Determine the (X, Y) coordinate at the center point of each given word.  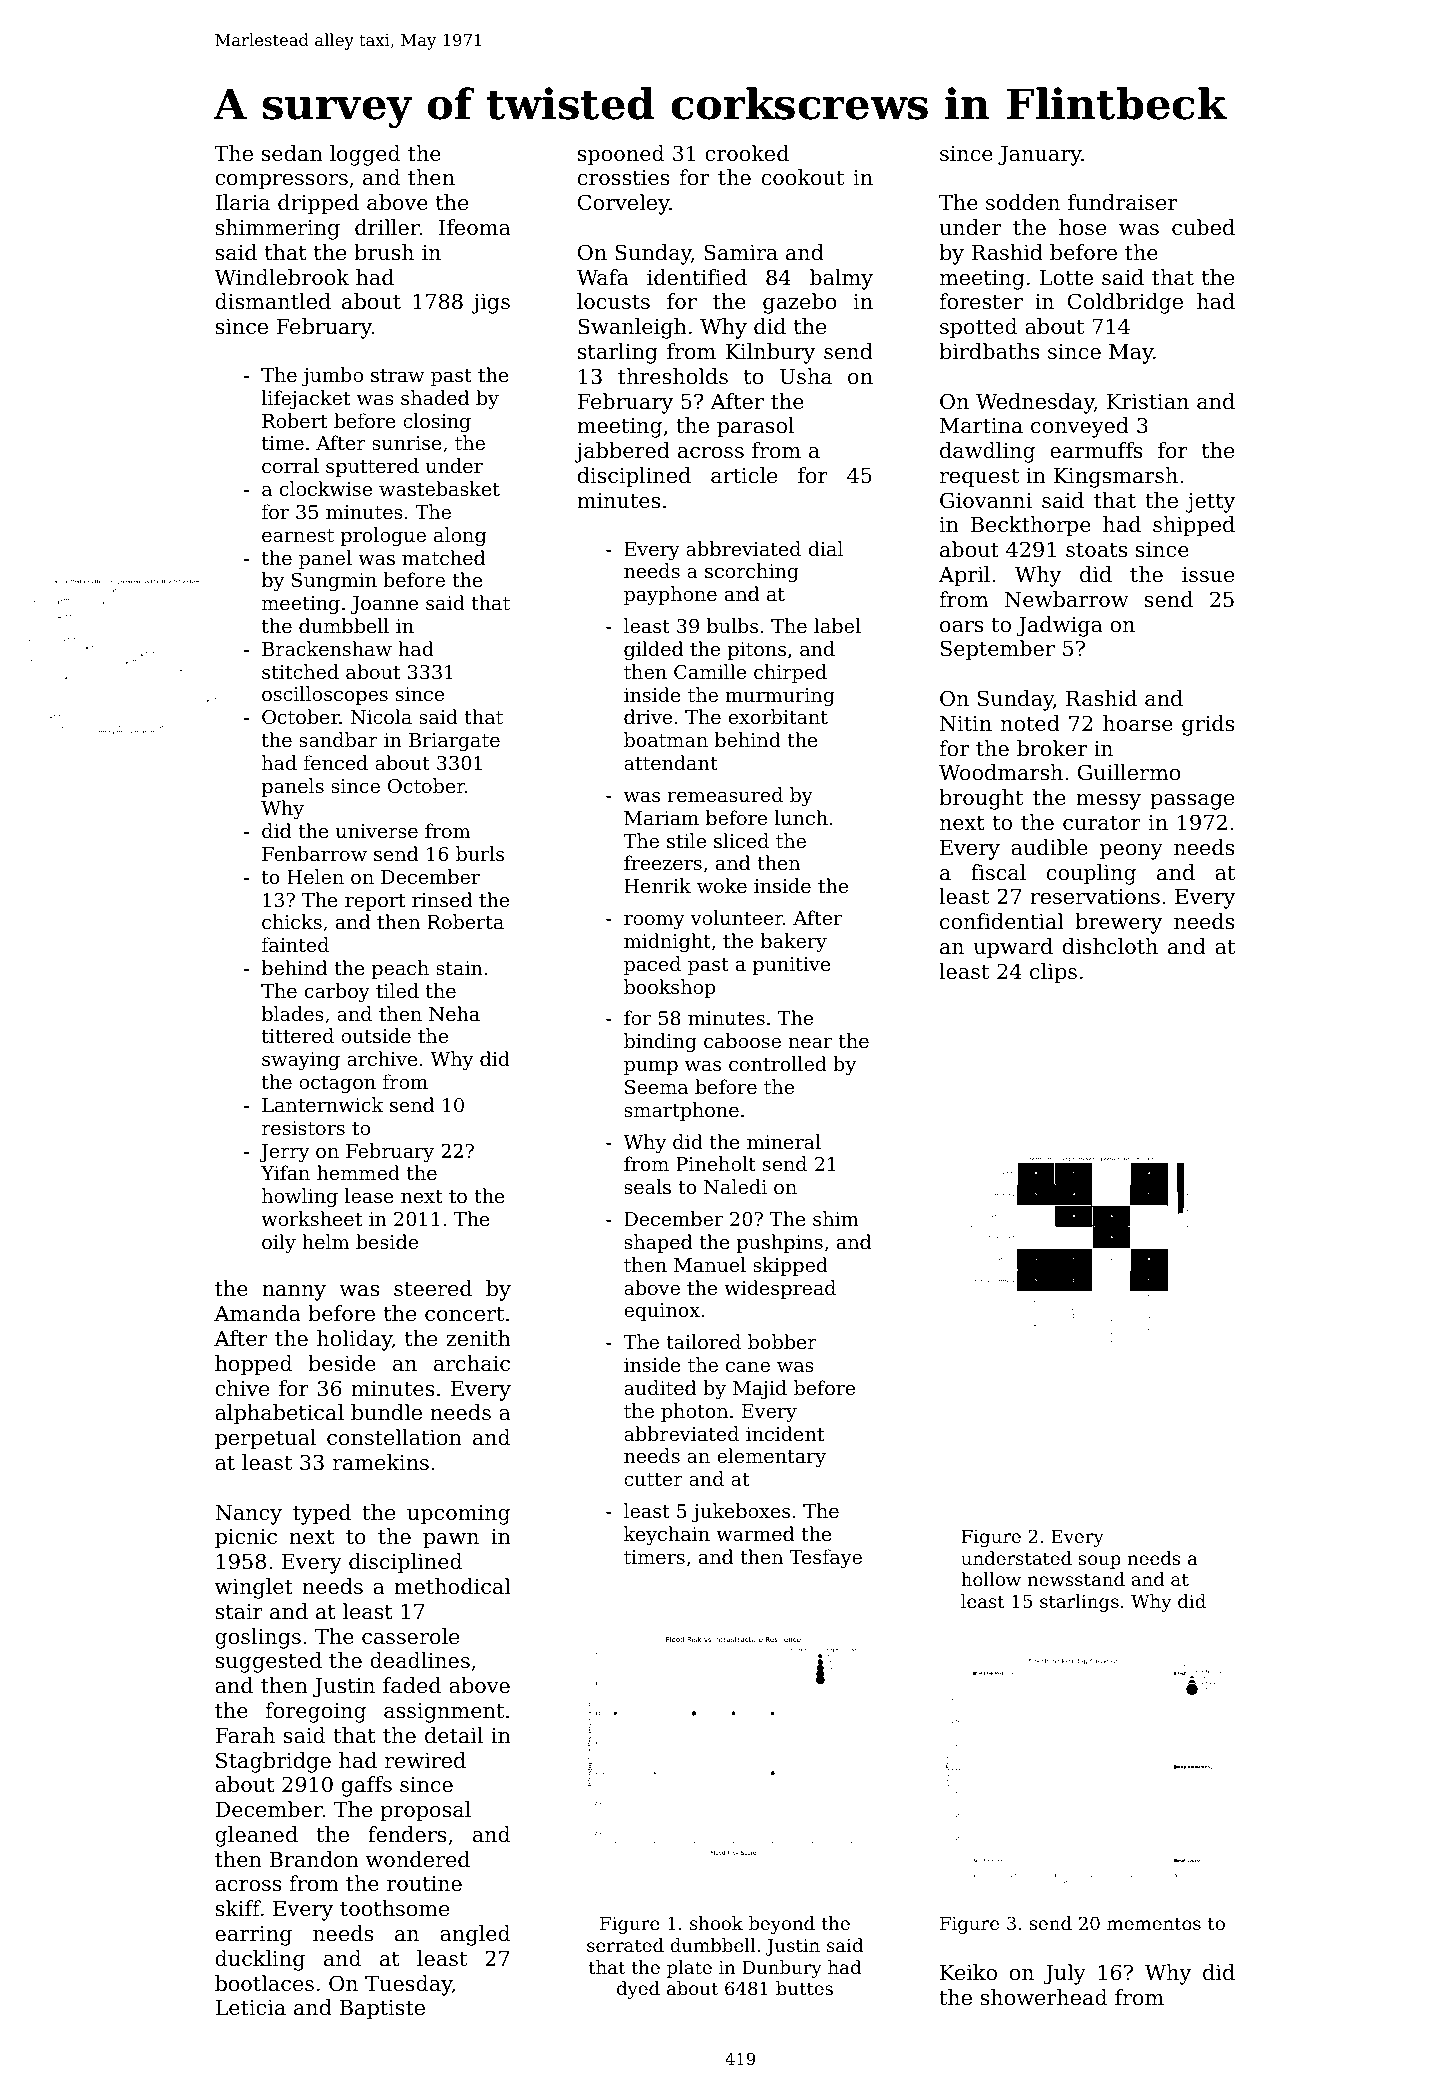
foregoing (316, 1712)
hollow (991, 1579)
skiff (238, 1908)
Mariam (661, 818)
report (375, 902)
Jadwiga (1059, 626)
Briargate (454, 742)
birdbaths (989, 351)
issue (1208, 574)
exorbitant (778, 716)
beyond (782, 1925)
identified (697, 277)
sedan (292, 153)
